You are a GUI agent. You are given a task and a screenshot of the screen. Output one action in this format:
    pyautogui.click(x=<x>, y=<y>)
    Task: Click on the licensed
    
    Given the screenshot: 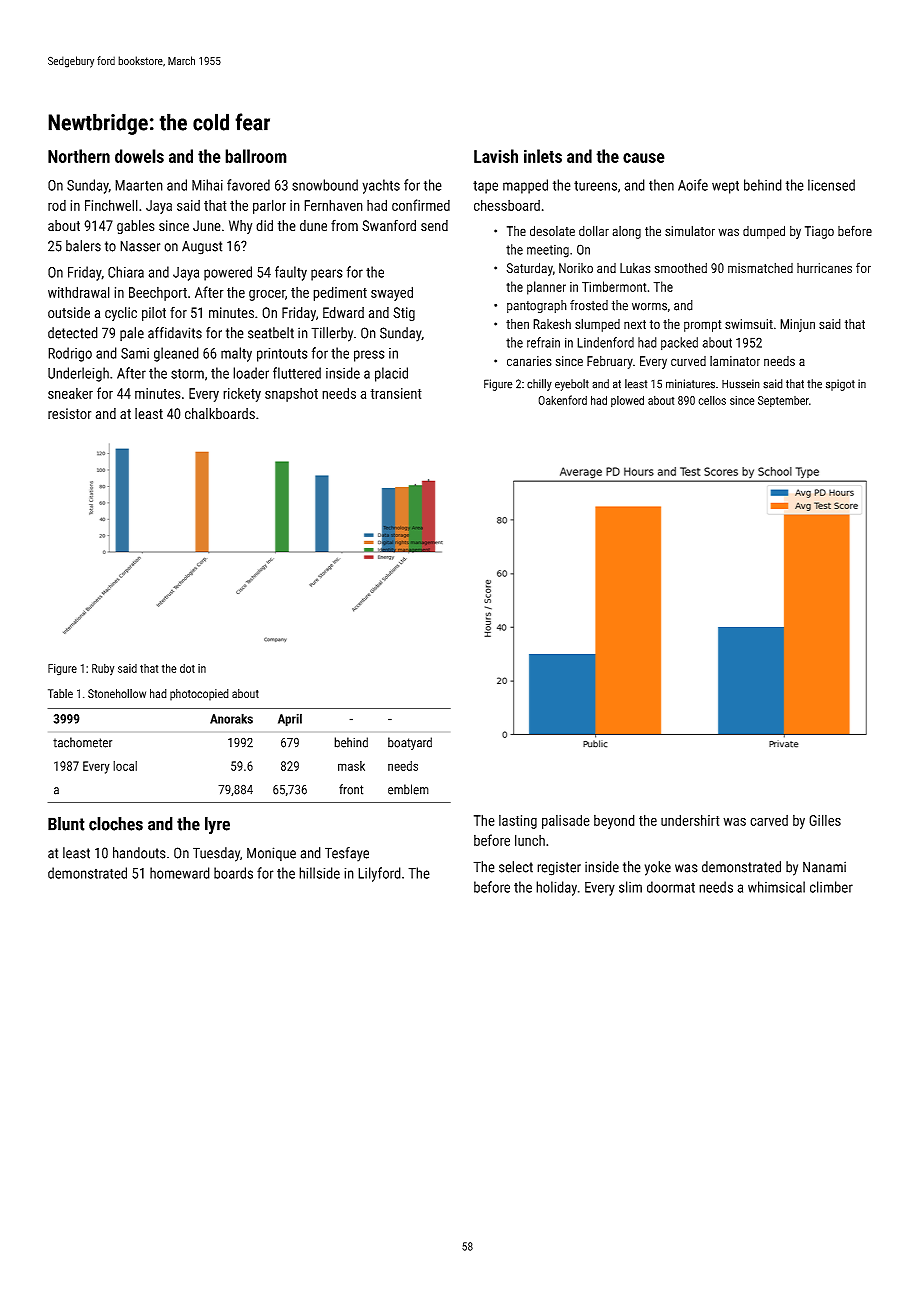 What is the action you would take?
    pyautogui.click(x=831, y=185)
